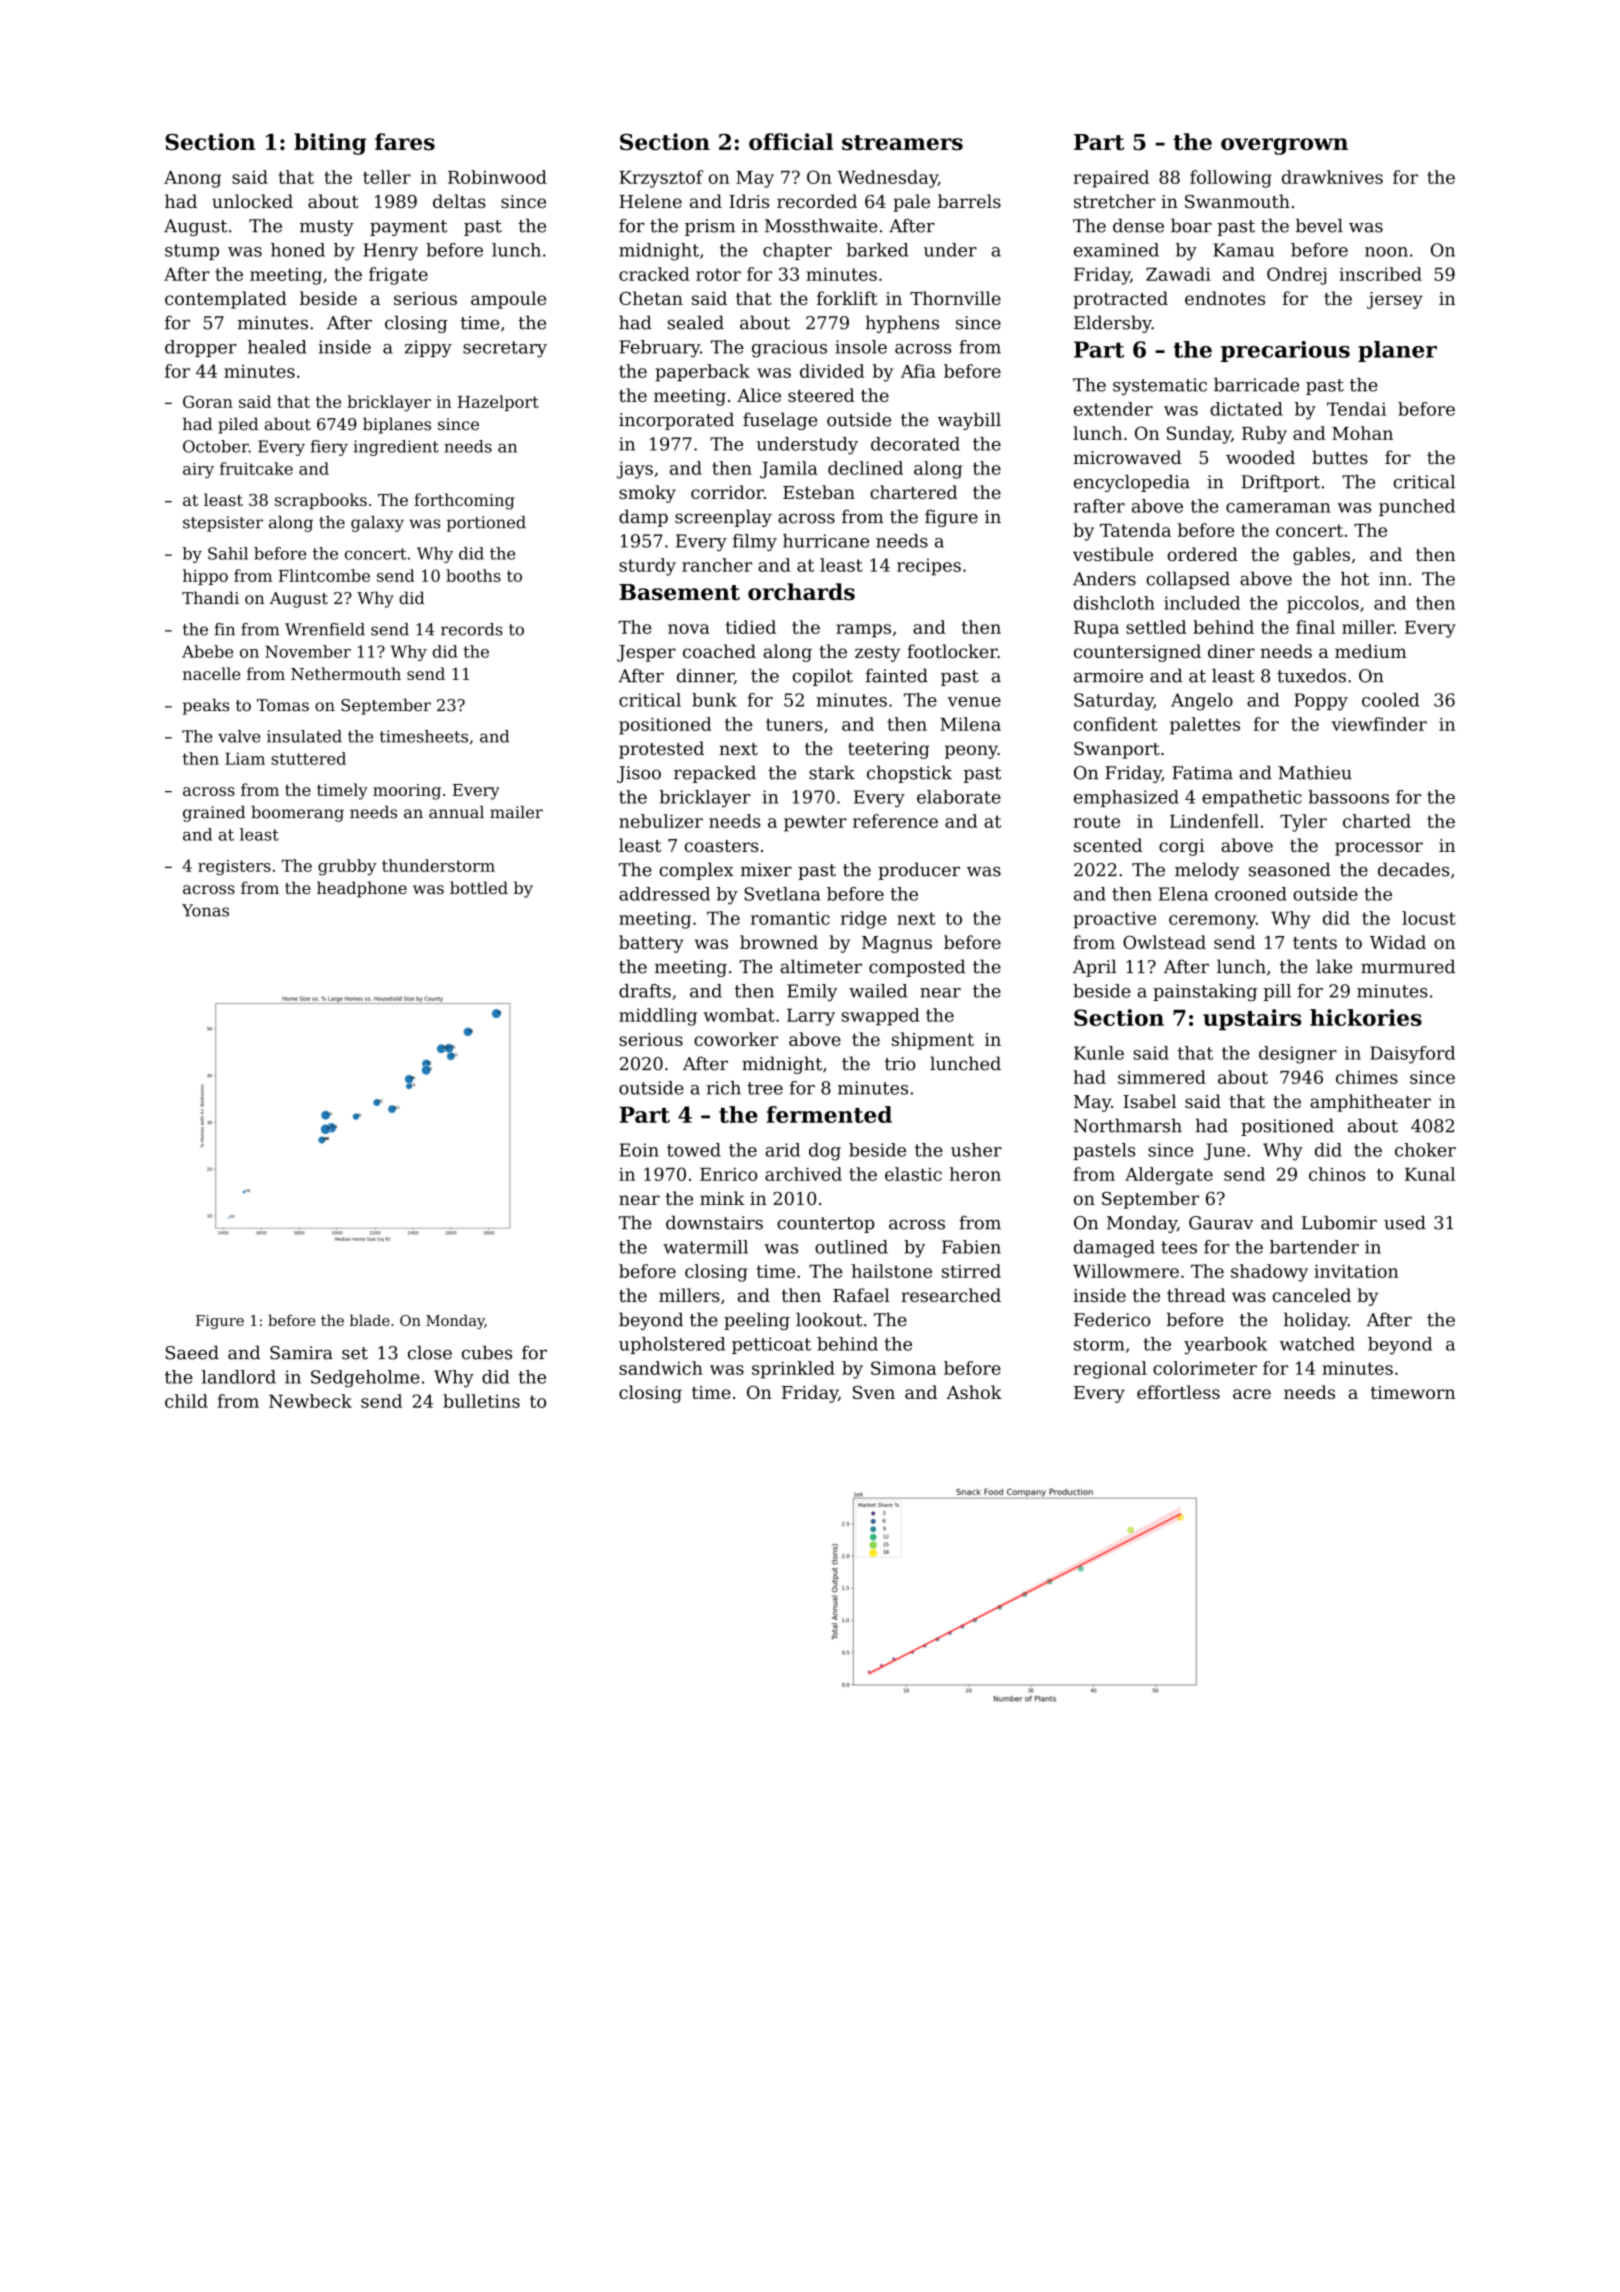  What do you see at coordinates (658, 1017) in the screenshot?
I see `middling` at bounding box center [658, 1017].
